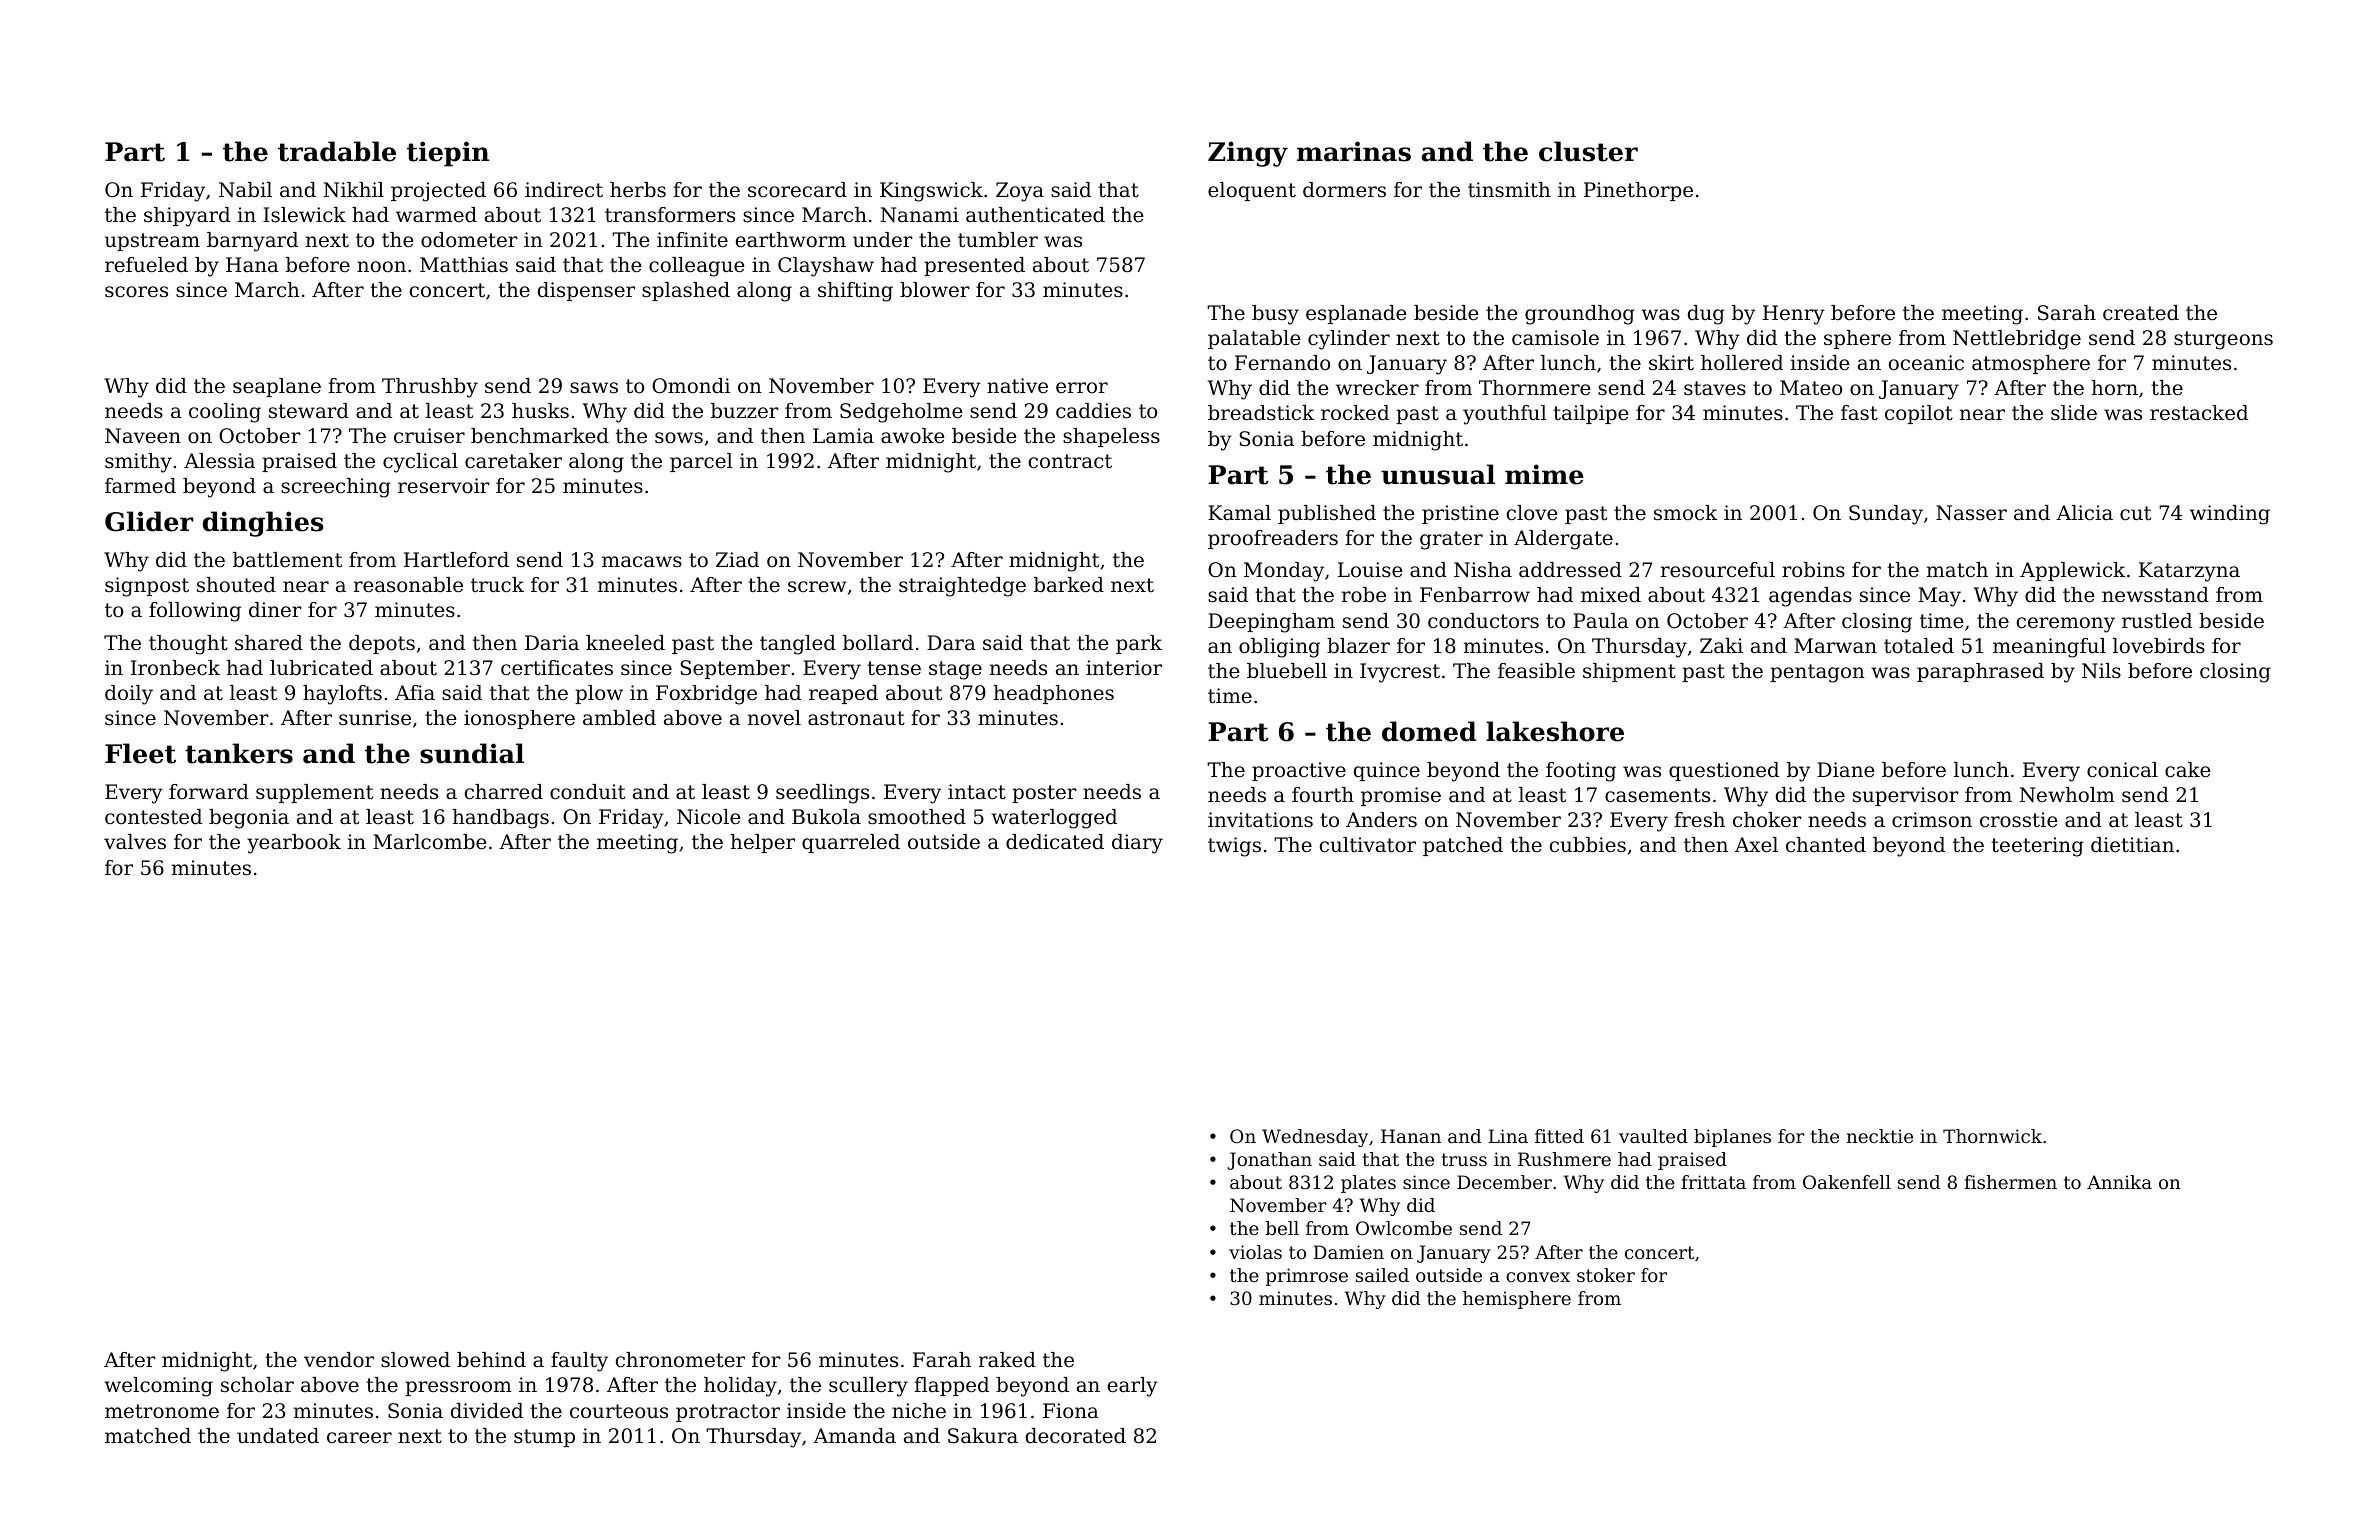 The height and width of the page is (1540, 2380). Describe the element at coordinates (337, 151) in the page. I see `tradable` at that location.
